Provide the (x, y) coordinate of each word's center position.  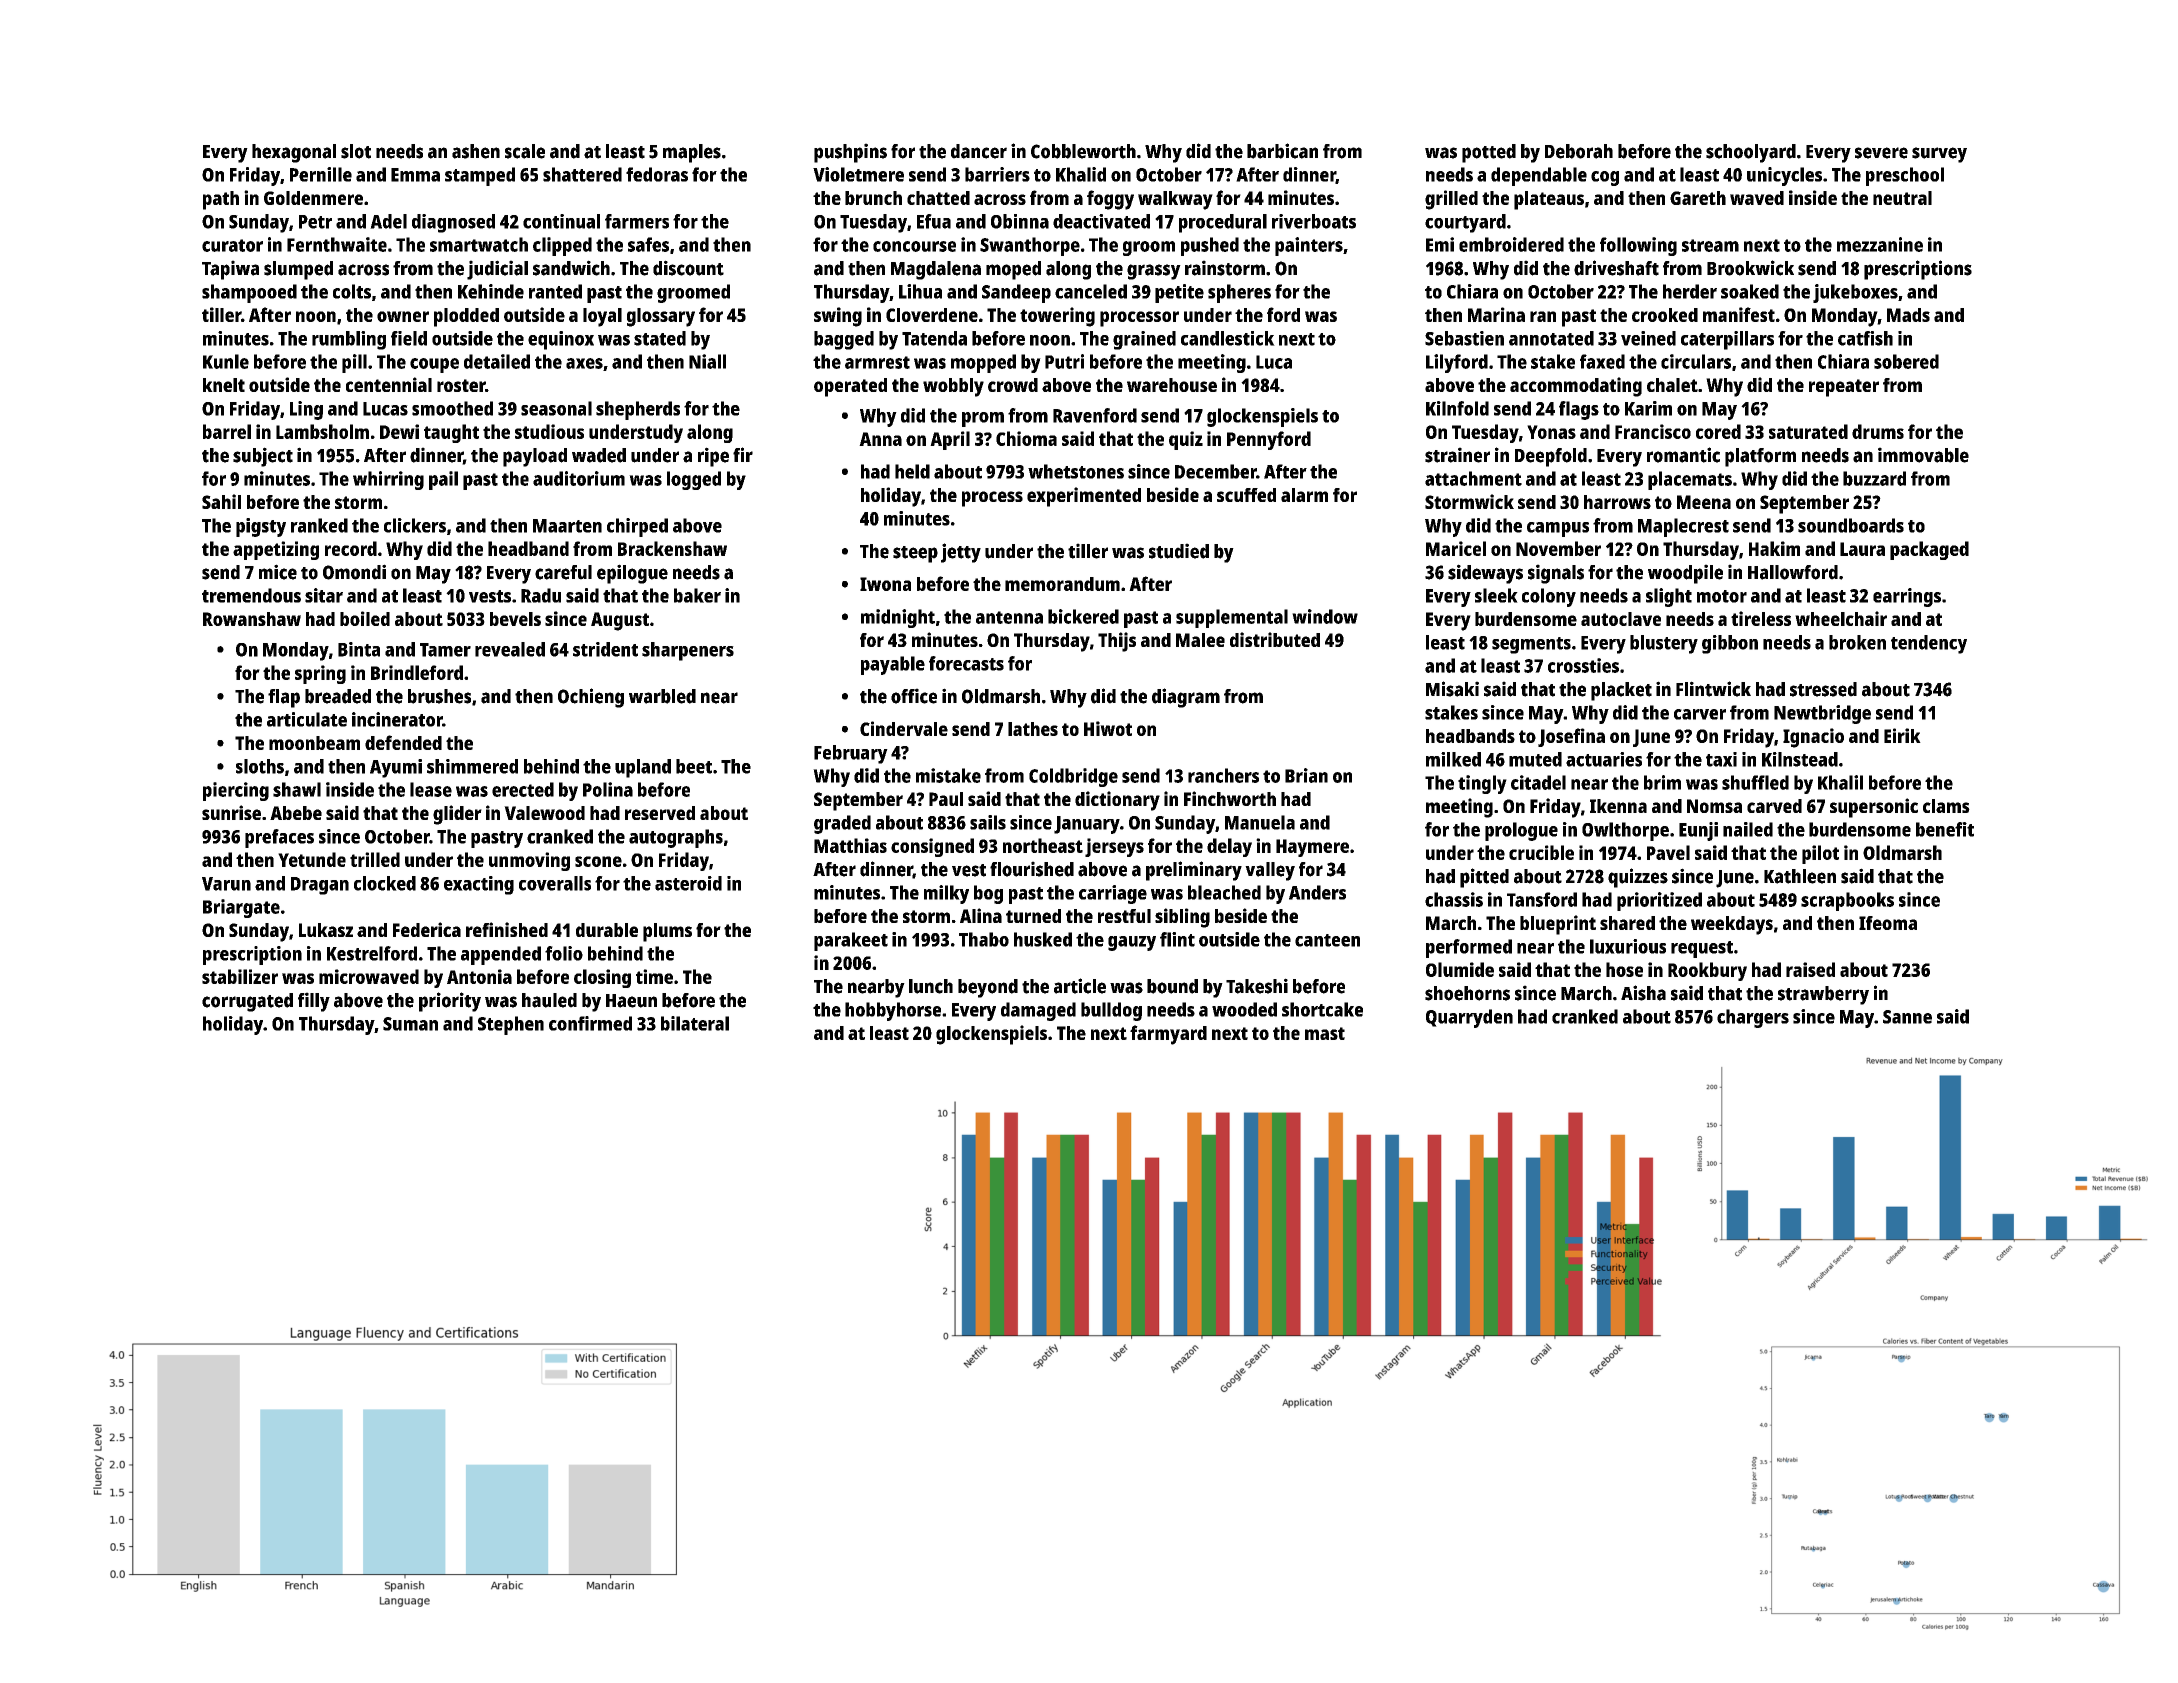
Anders (1317, 892)
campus (1558, 529)
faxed (1602, 361)
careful (563, 572)
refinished (507, 929)
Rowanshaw (252, 619)
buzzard (1874, 478)
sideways (1485, 574)
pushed (1210, 246)
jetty (961, 553)
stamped (480, 176)
